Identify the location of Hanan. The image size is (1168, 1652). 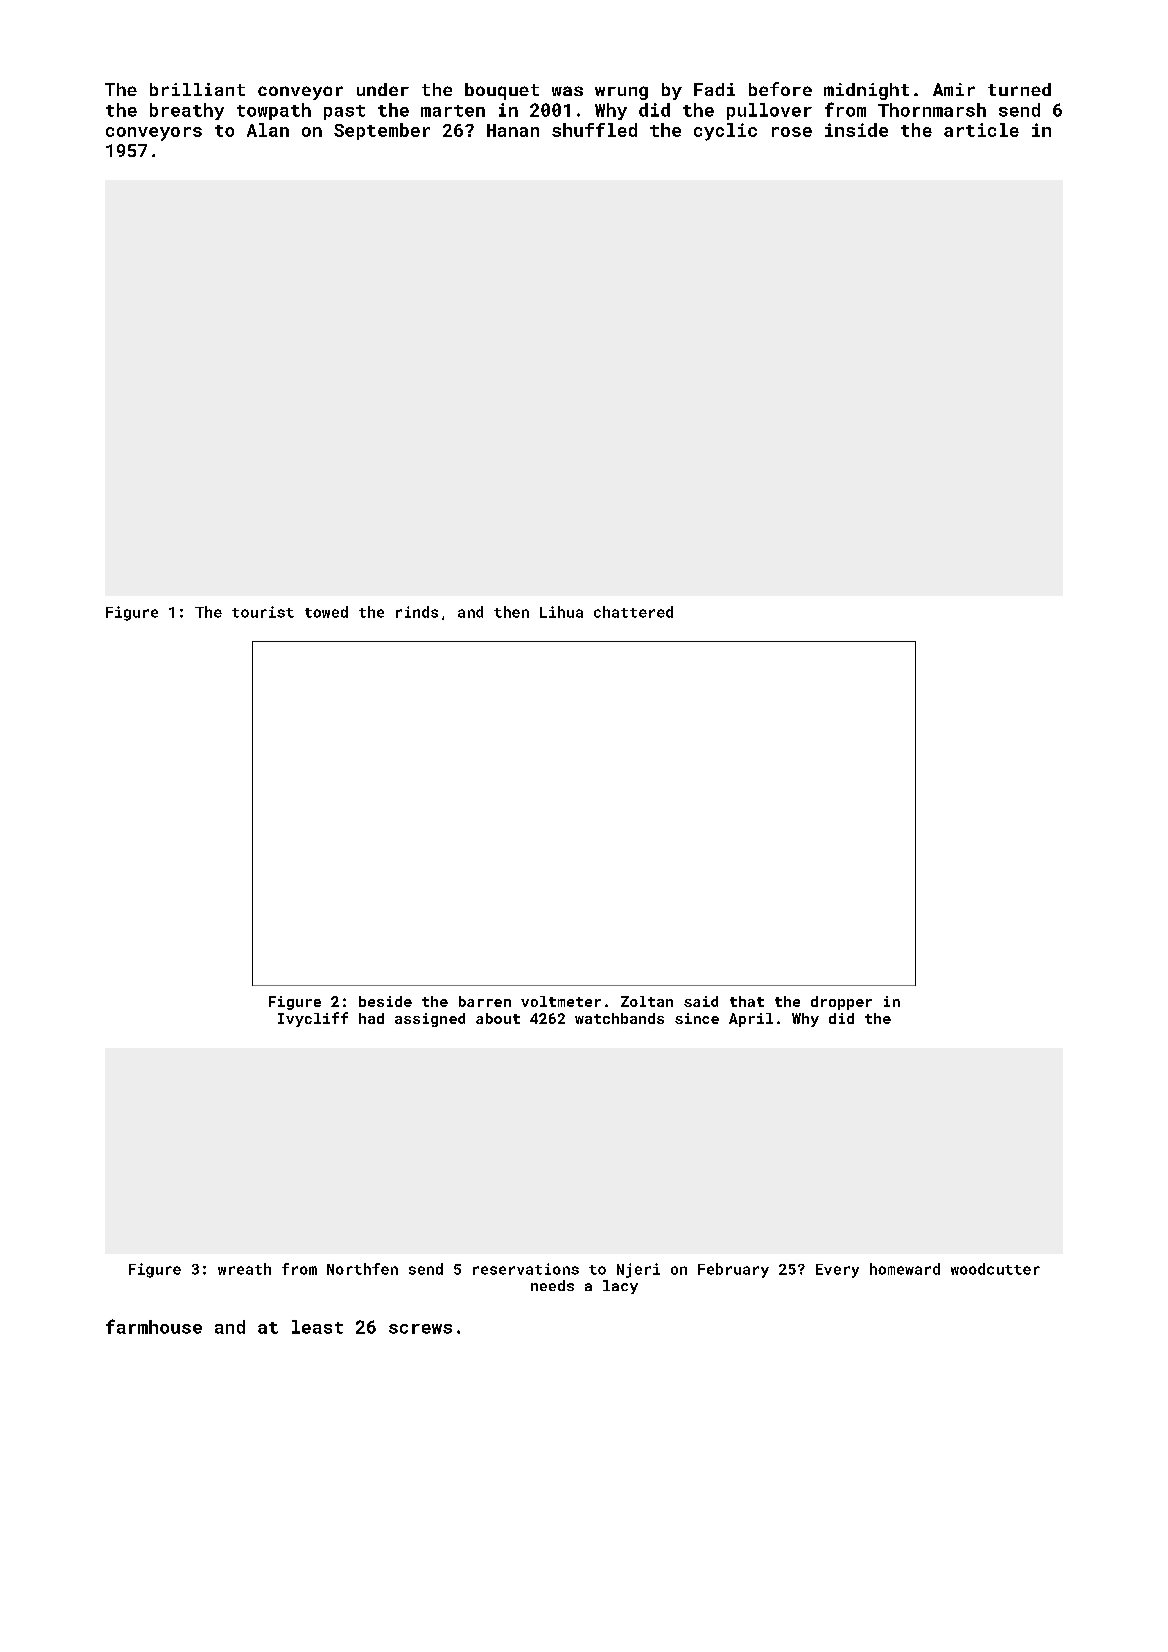
(513, 130).
